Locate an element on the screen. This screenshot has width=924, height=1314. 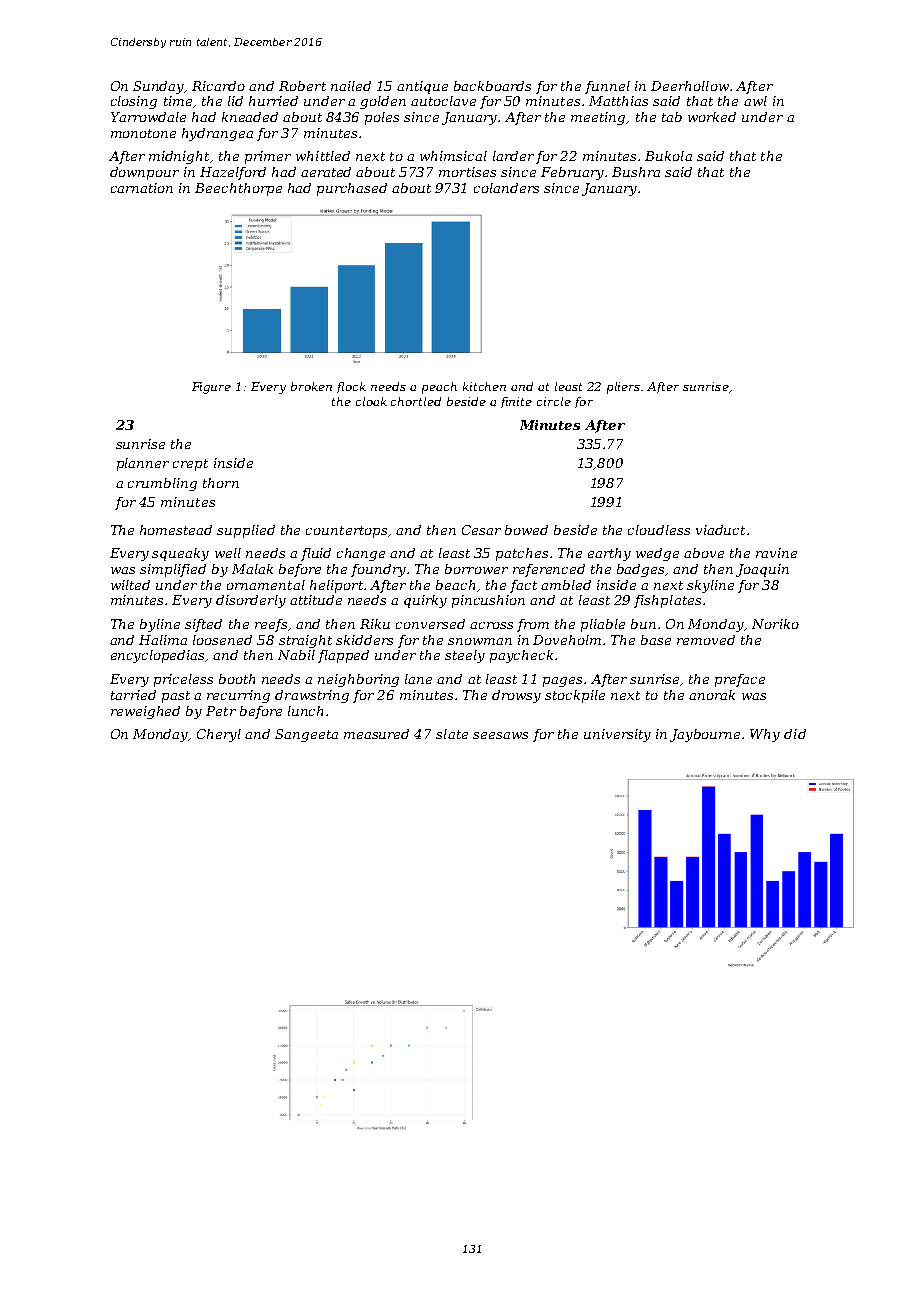
pliers is located at coordinates (624, 388).
